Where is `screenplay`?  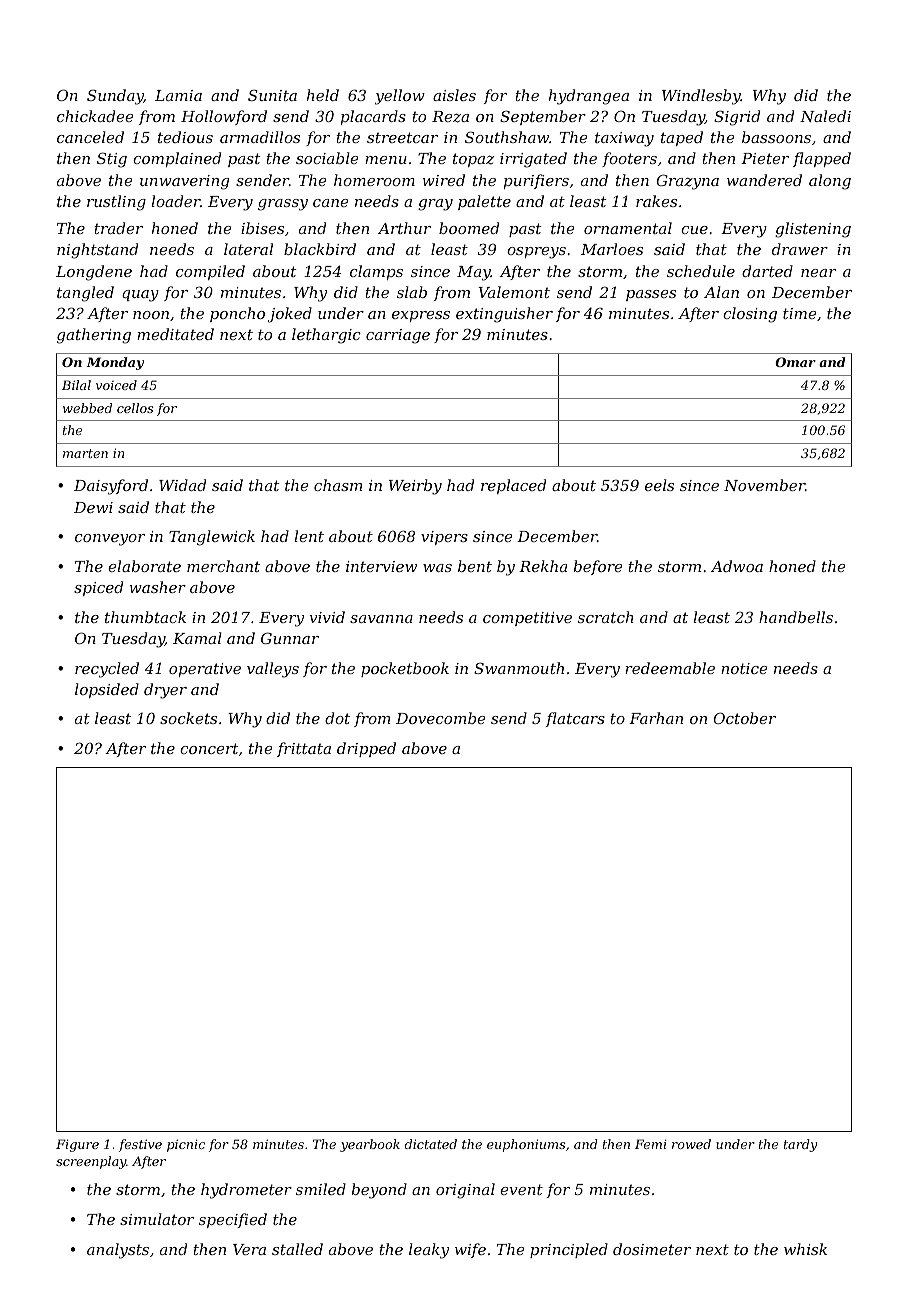
screenplay is located at coordinates (91, 1162).
